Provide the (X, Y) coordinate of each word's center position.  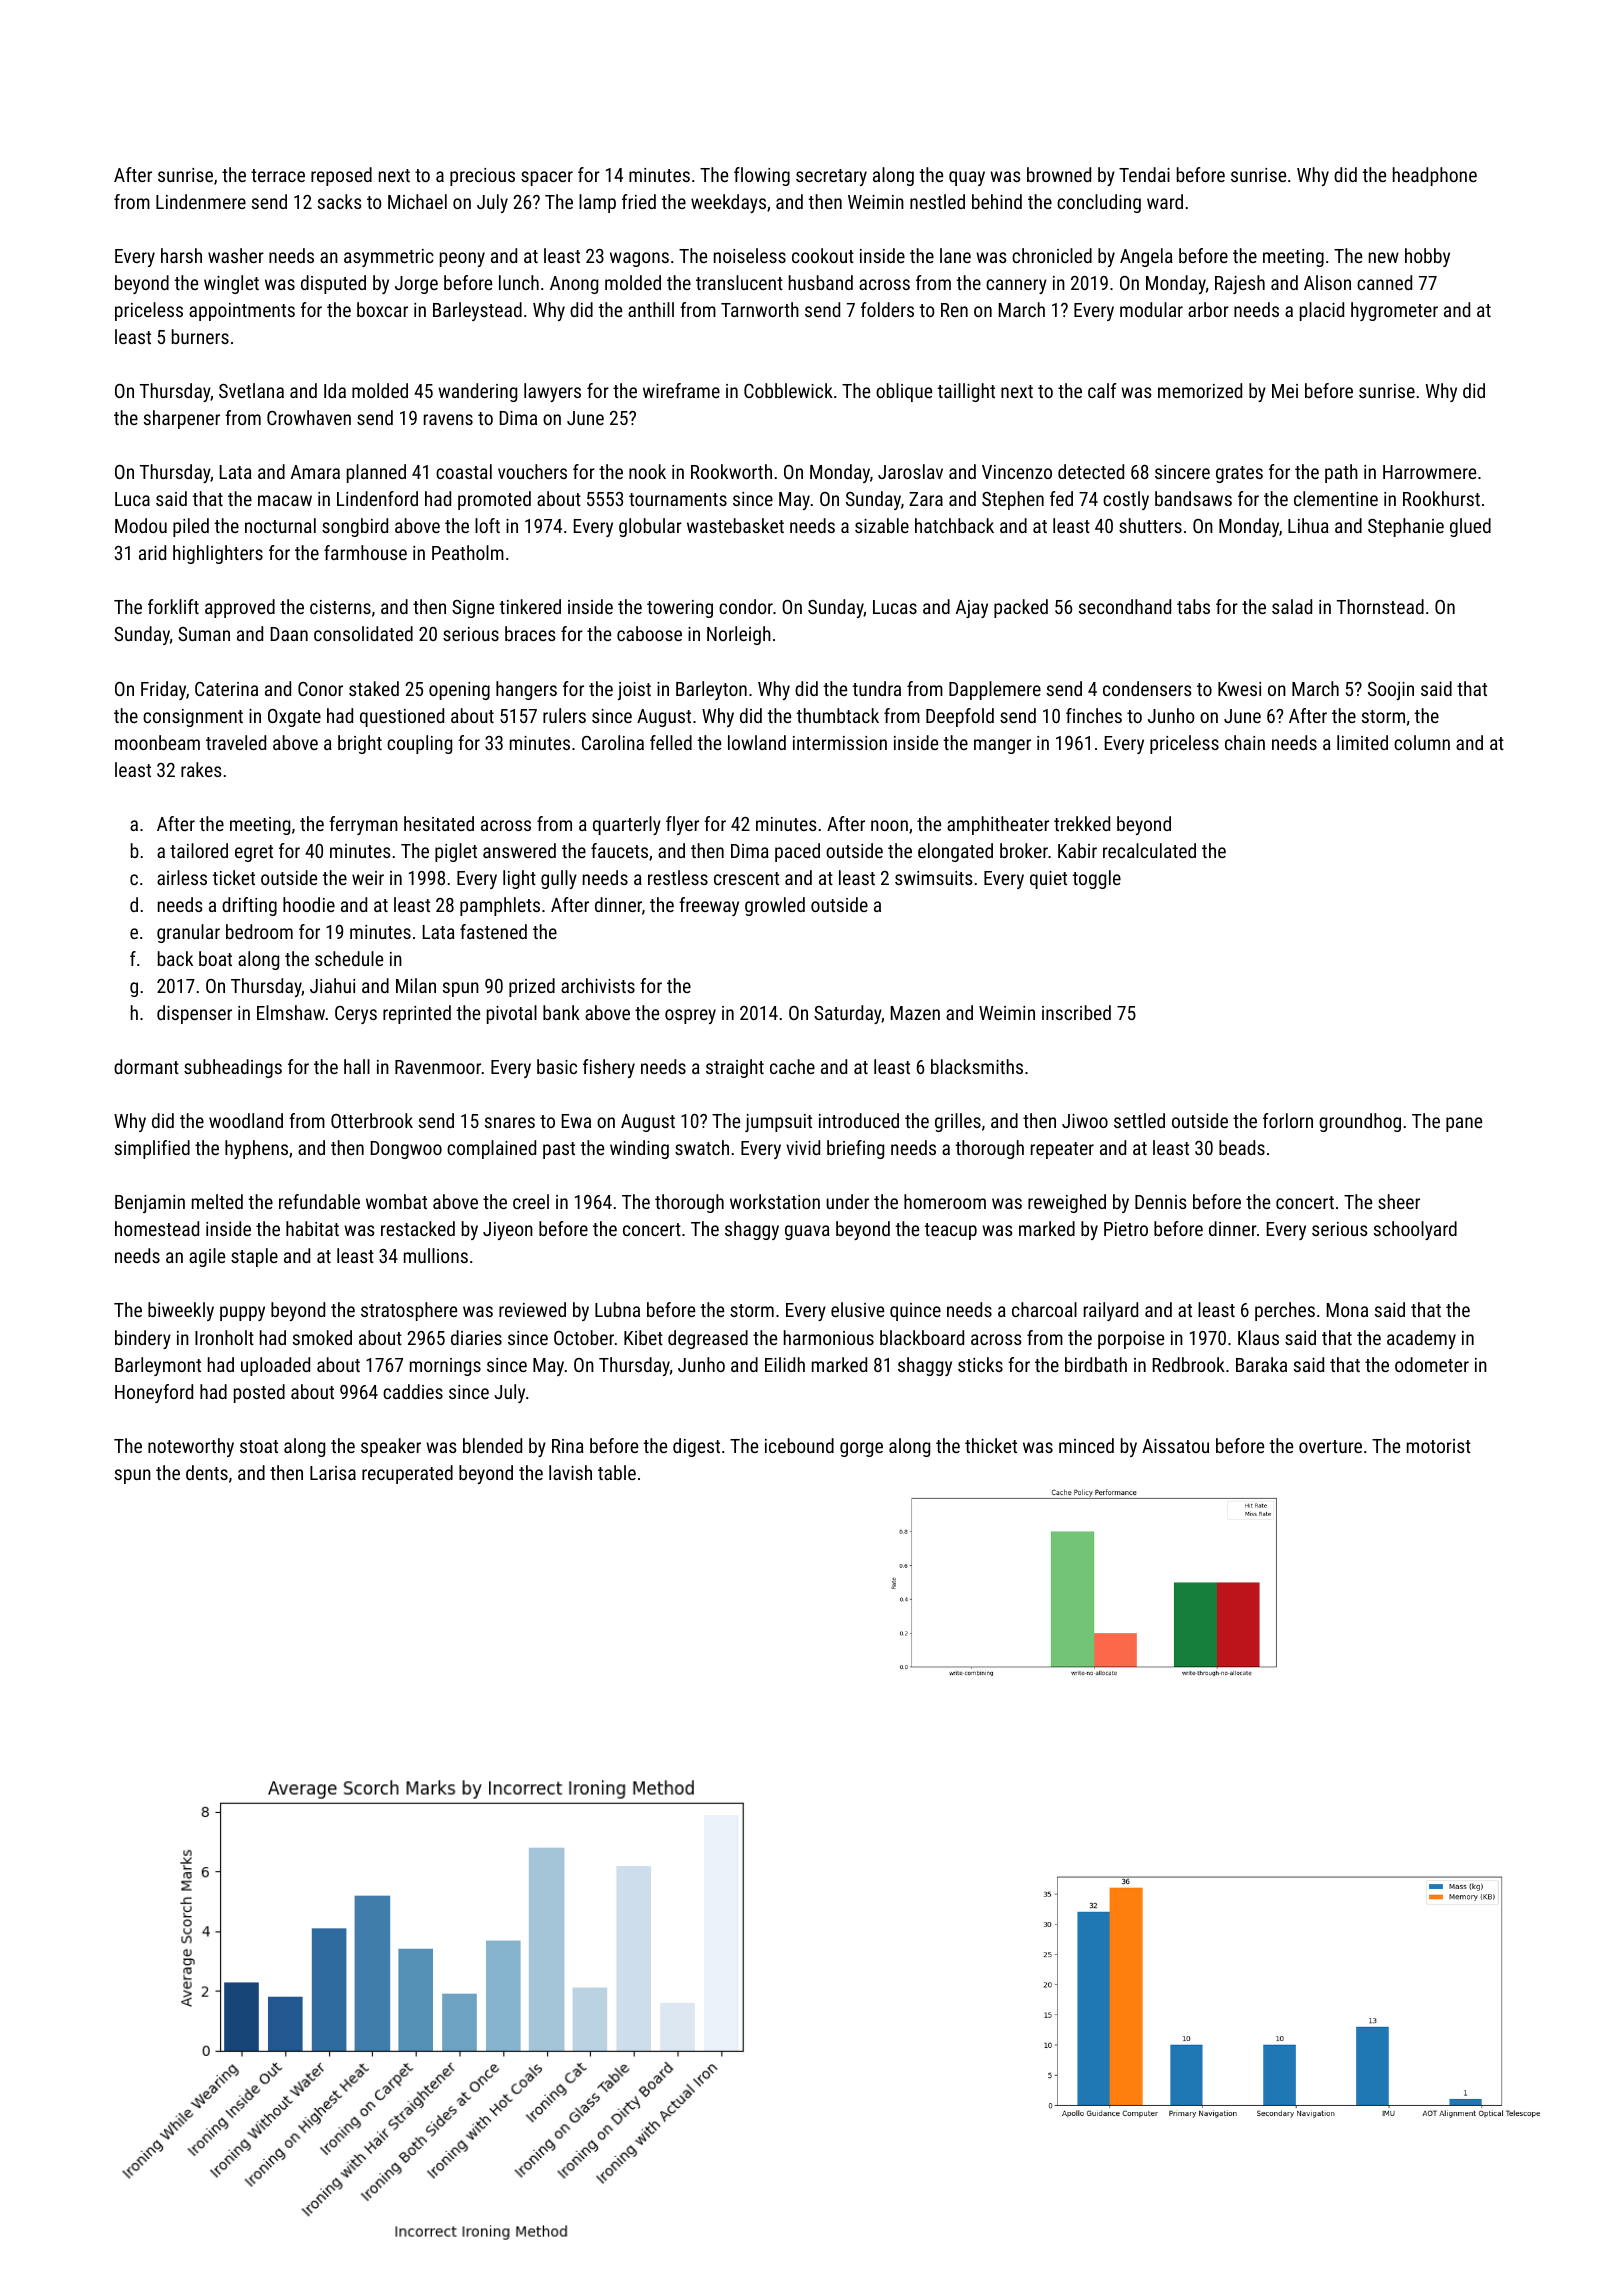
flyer (682, 825)
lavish (570, 1472)
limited (1362, 742)
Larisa (333, 1473)
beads (1242, 1147)
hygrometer (1394, 311)
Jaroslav (910, 471)
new (1384, 257)
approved (240, 608)
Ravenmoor (438, 1067)
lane (955, 255)
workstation (775, 1201)
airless (182, 877)
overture (1330, 1446)
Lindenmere (201, 201)
